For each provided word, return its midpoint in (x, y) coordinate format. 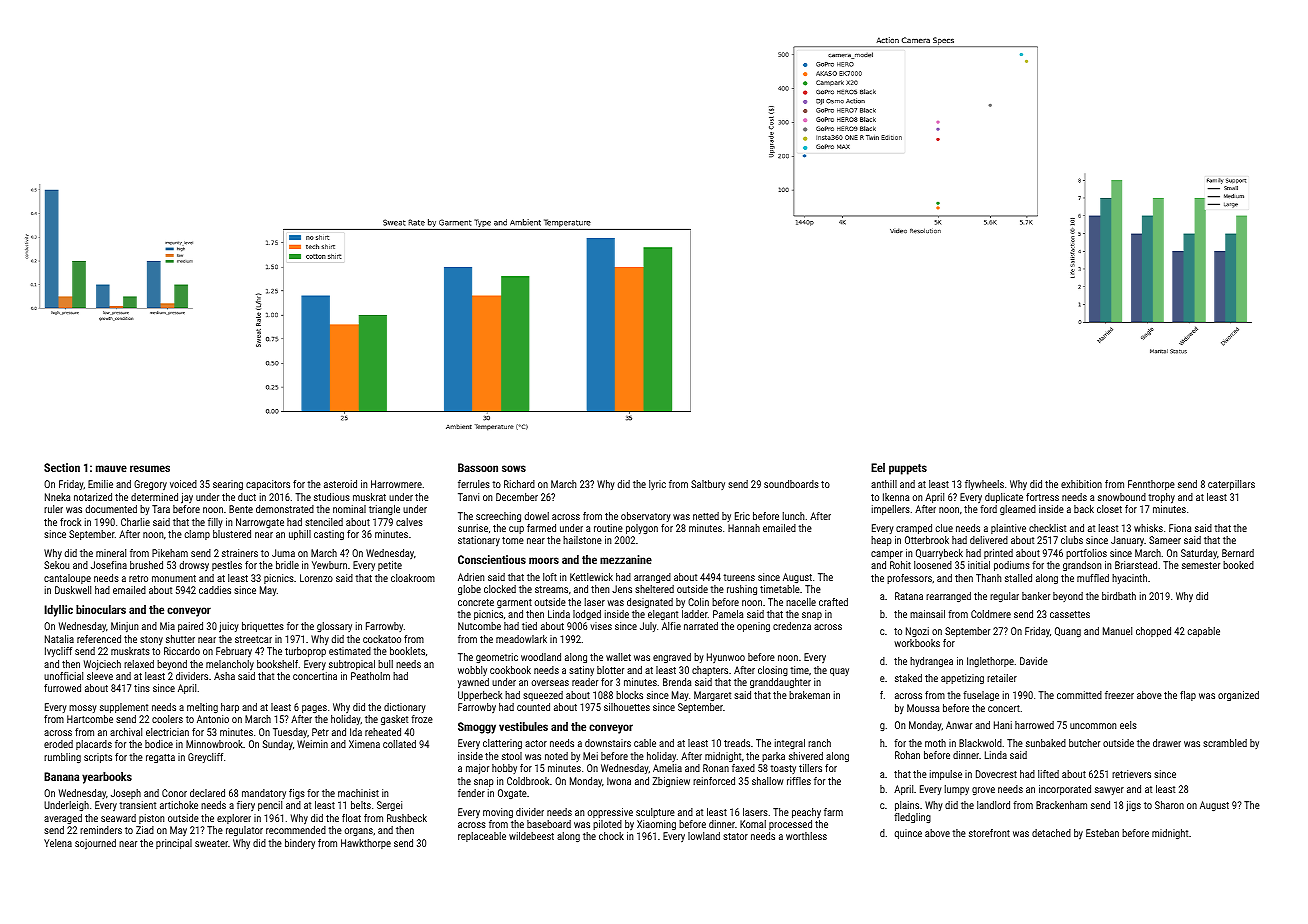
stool (512, 756)
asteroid (340, 484)
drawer (1167, 743)
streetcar (253, 639)
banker (1036, 596)
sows (514, 468)
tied (529, 626)
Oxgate (512, 794)
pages (314, 709)
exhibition (1081, 484)
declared (207, 793)
